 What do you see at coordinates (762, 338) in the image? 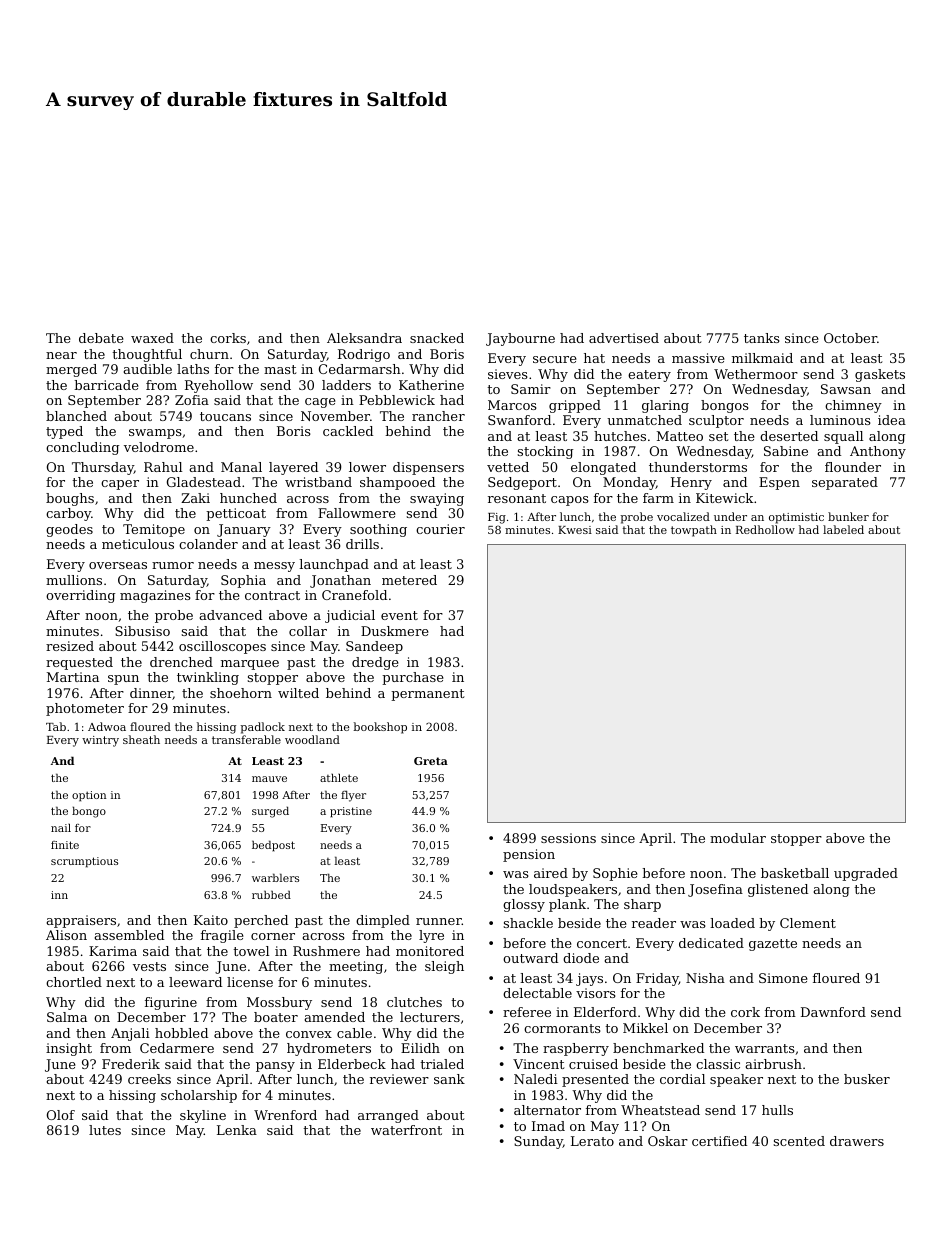
I see `tanks` at bounding box center [762, 338].
